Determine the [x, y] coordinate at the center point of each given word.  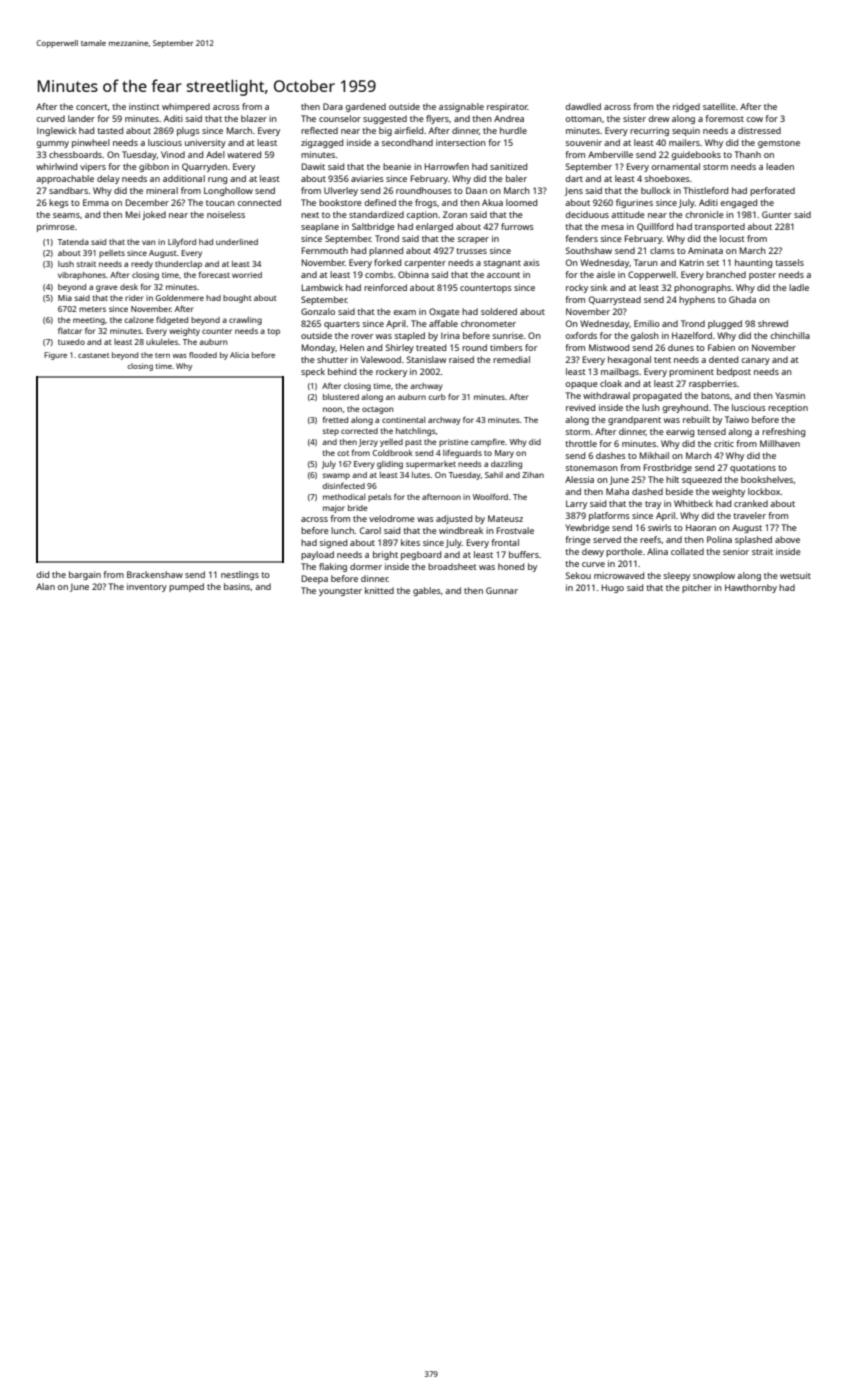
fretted [335, 419]
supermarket [431, 465]
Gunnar [502, 590]
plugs [188, 131]
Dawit [313, 166]
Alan [45, 586]
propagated [657, 396]
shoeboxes [667, 178]
